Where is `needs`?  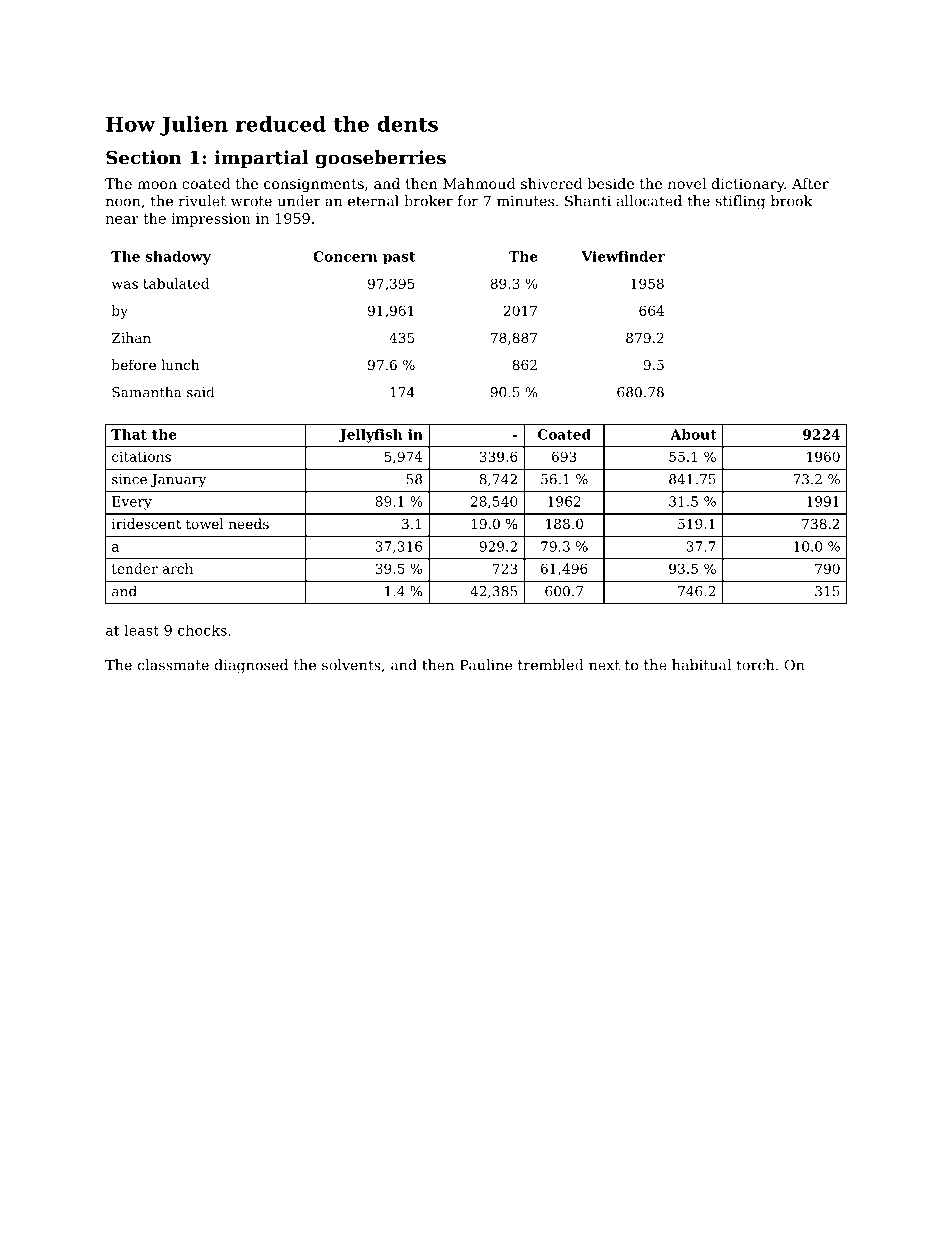
needs is located at coordinates (249, 523).
